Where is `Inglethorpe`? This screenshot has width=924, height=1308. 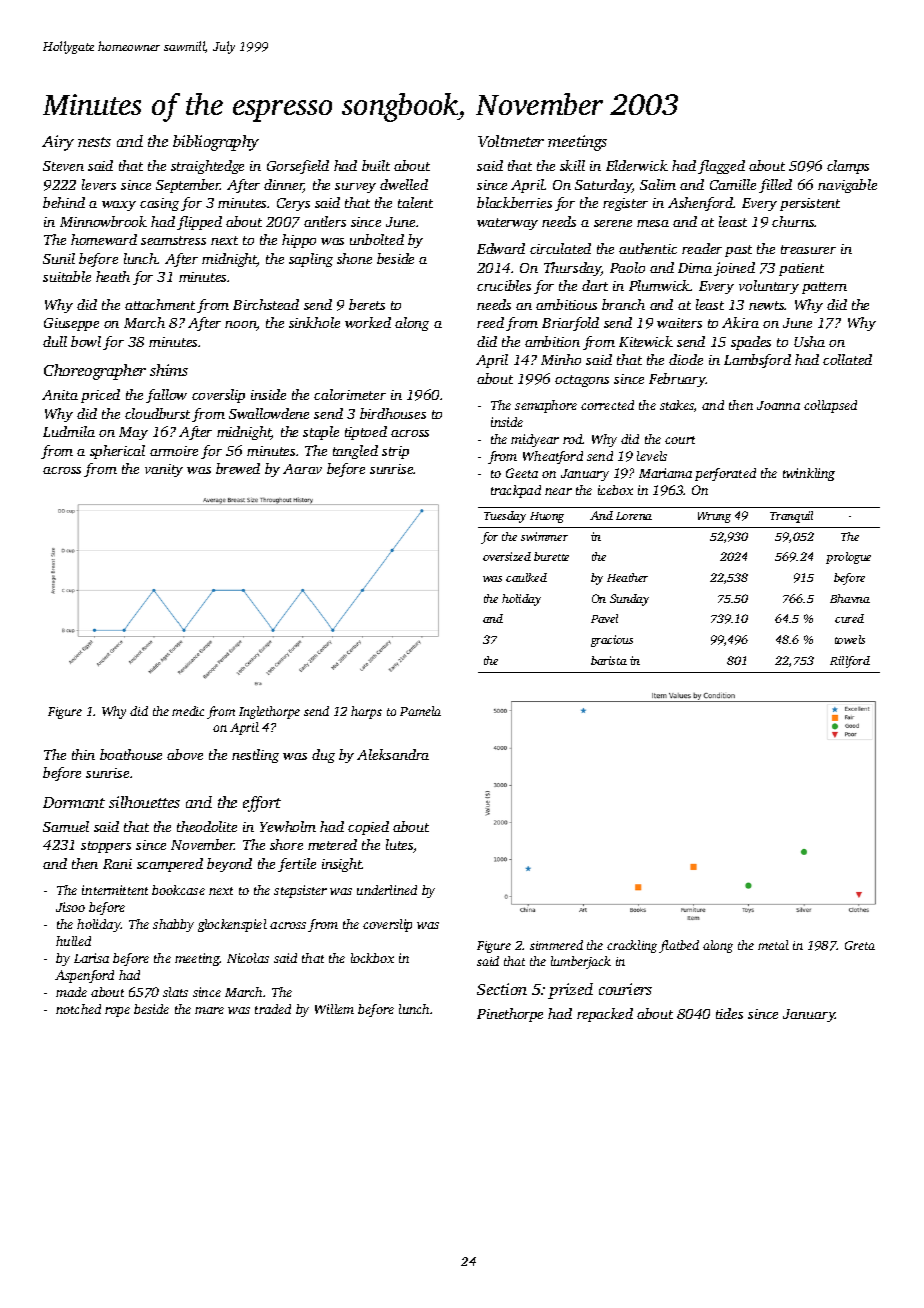 Inglethorpe is located at coordinates (269, 712).
